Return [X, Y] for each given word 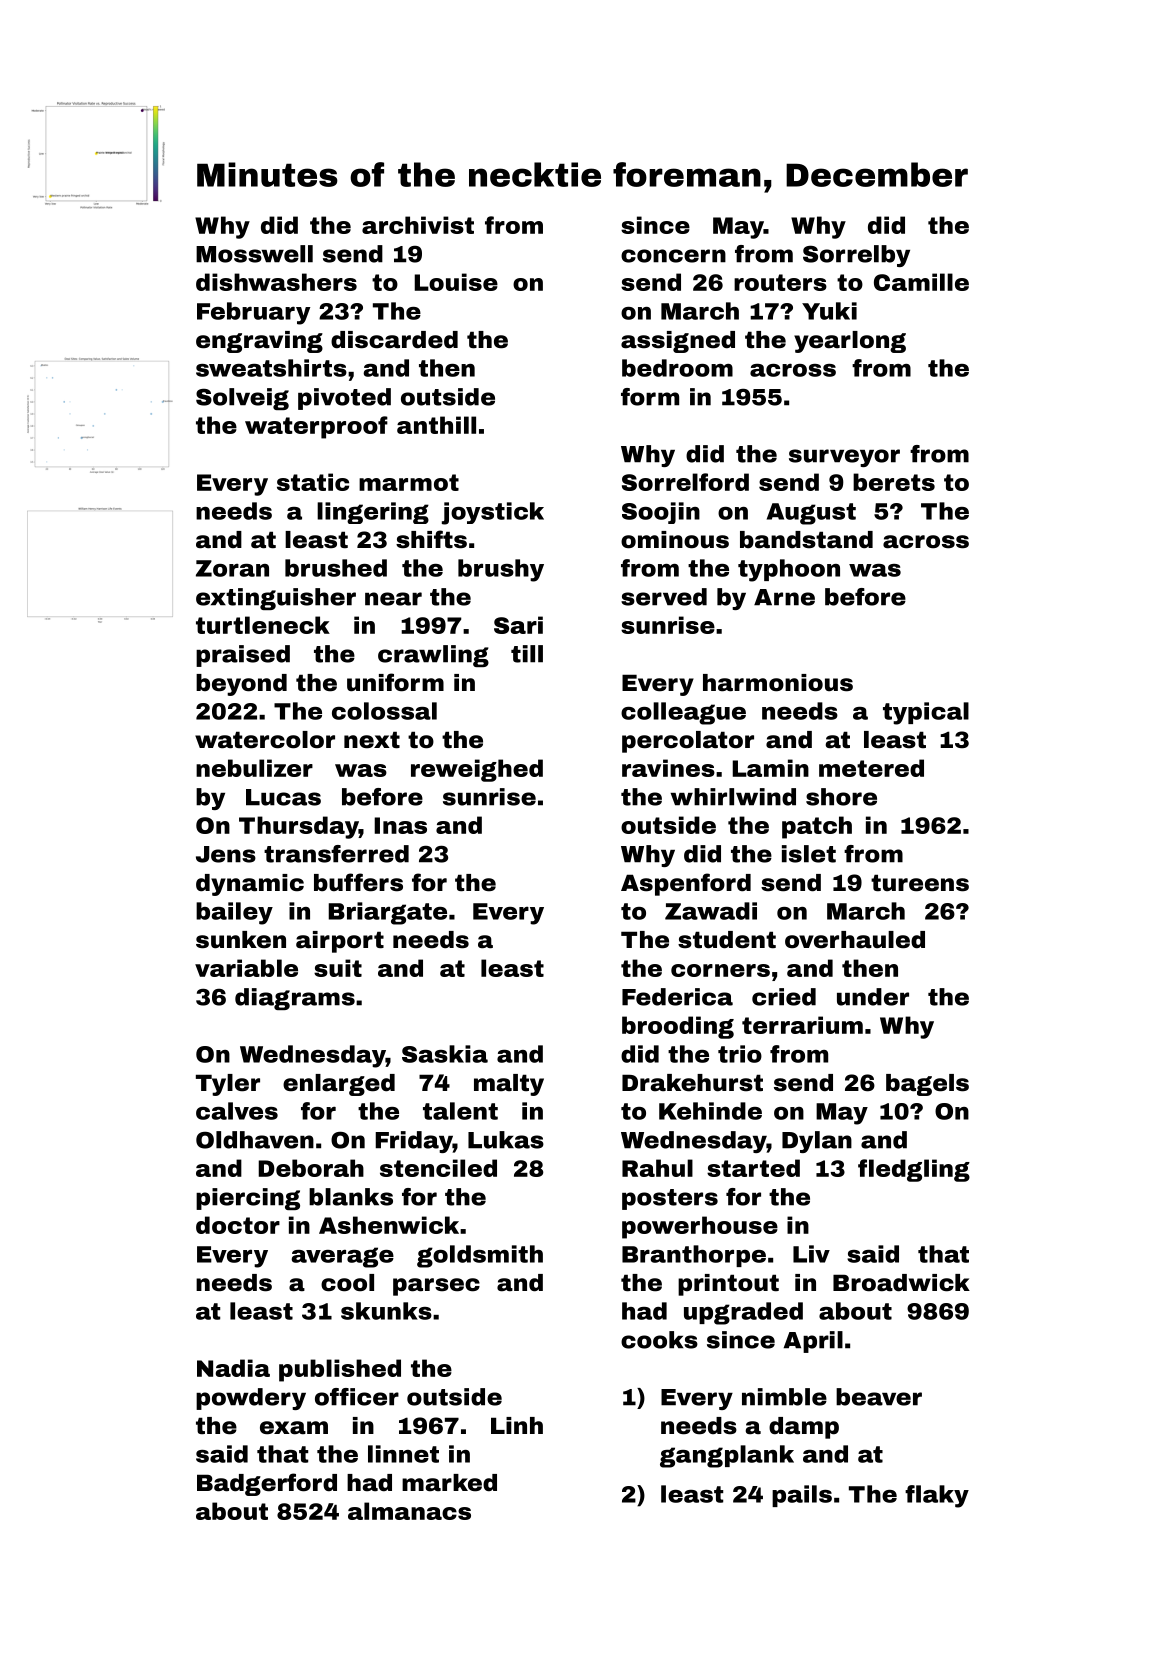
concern [673, 256]
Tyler [228, 1085]
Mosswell [254, 254]
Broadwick [901, 1283]
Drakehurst [692, 1083]
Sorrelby [856, 256]
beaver [879, 1397]
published [340, 1370]
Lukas [506, 1140]
